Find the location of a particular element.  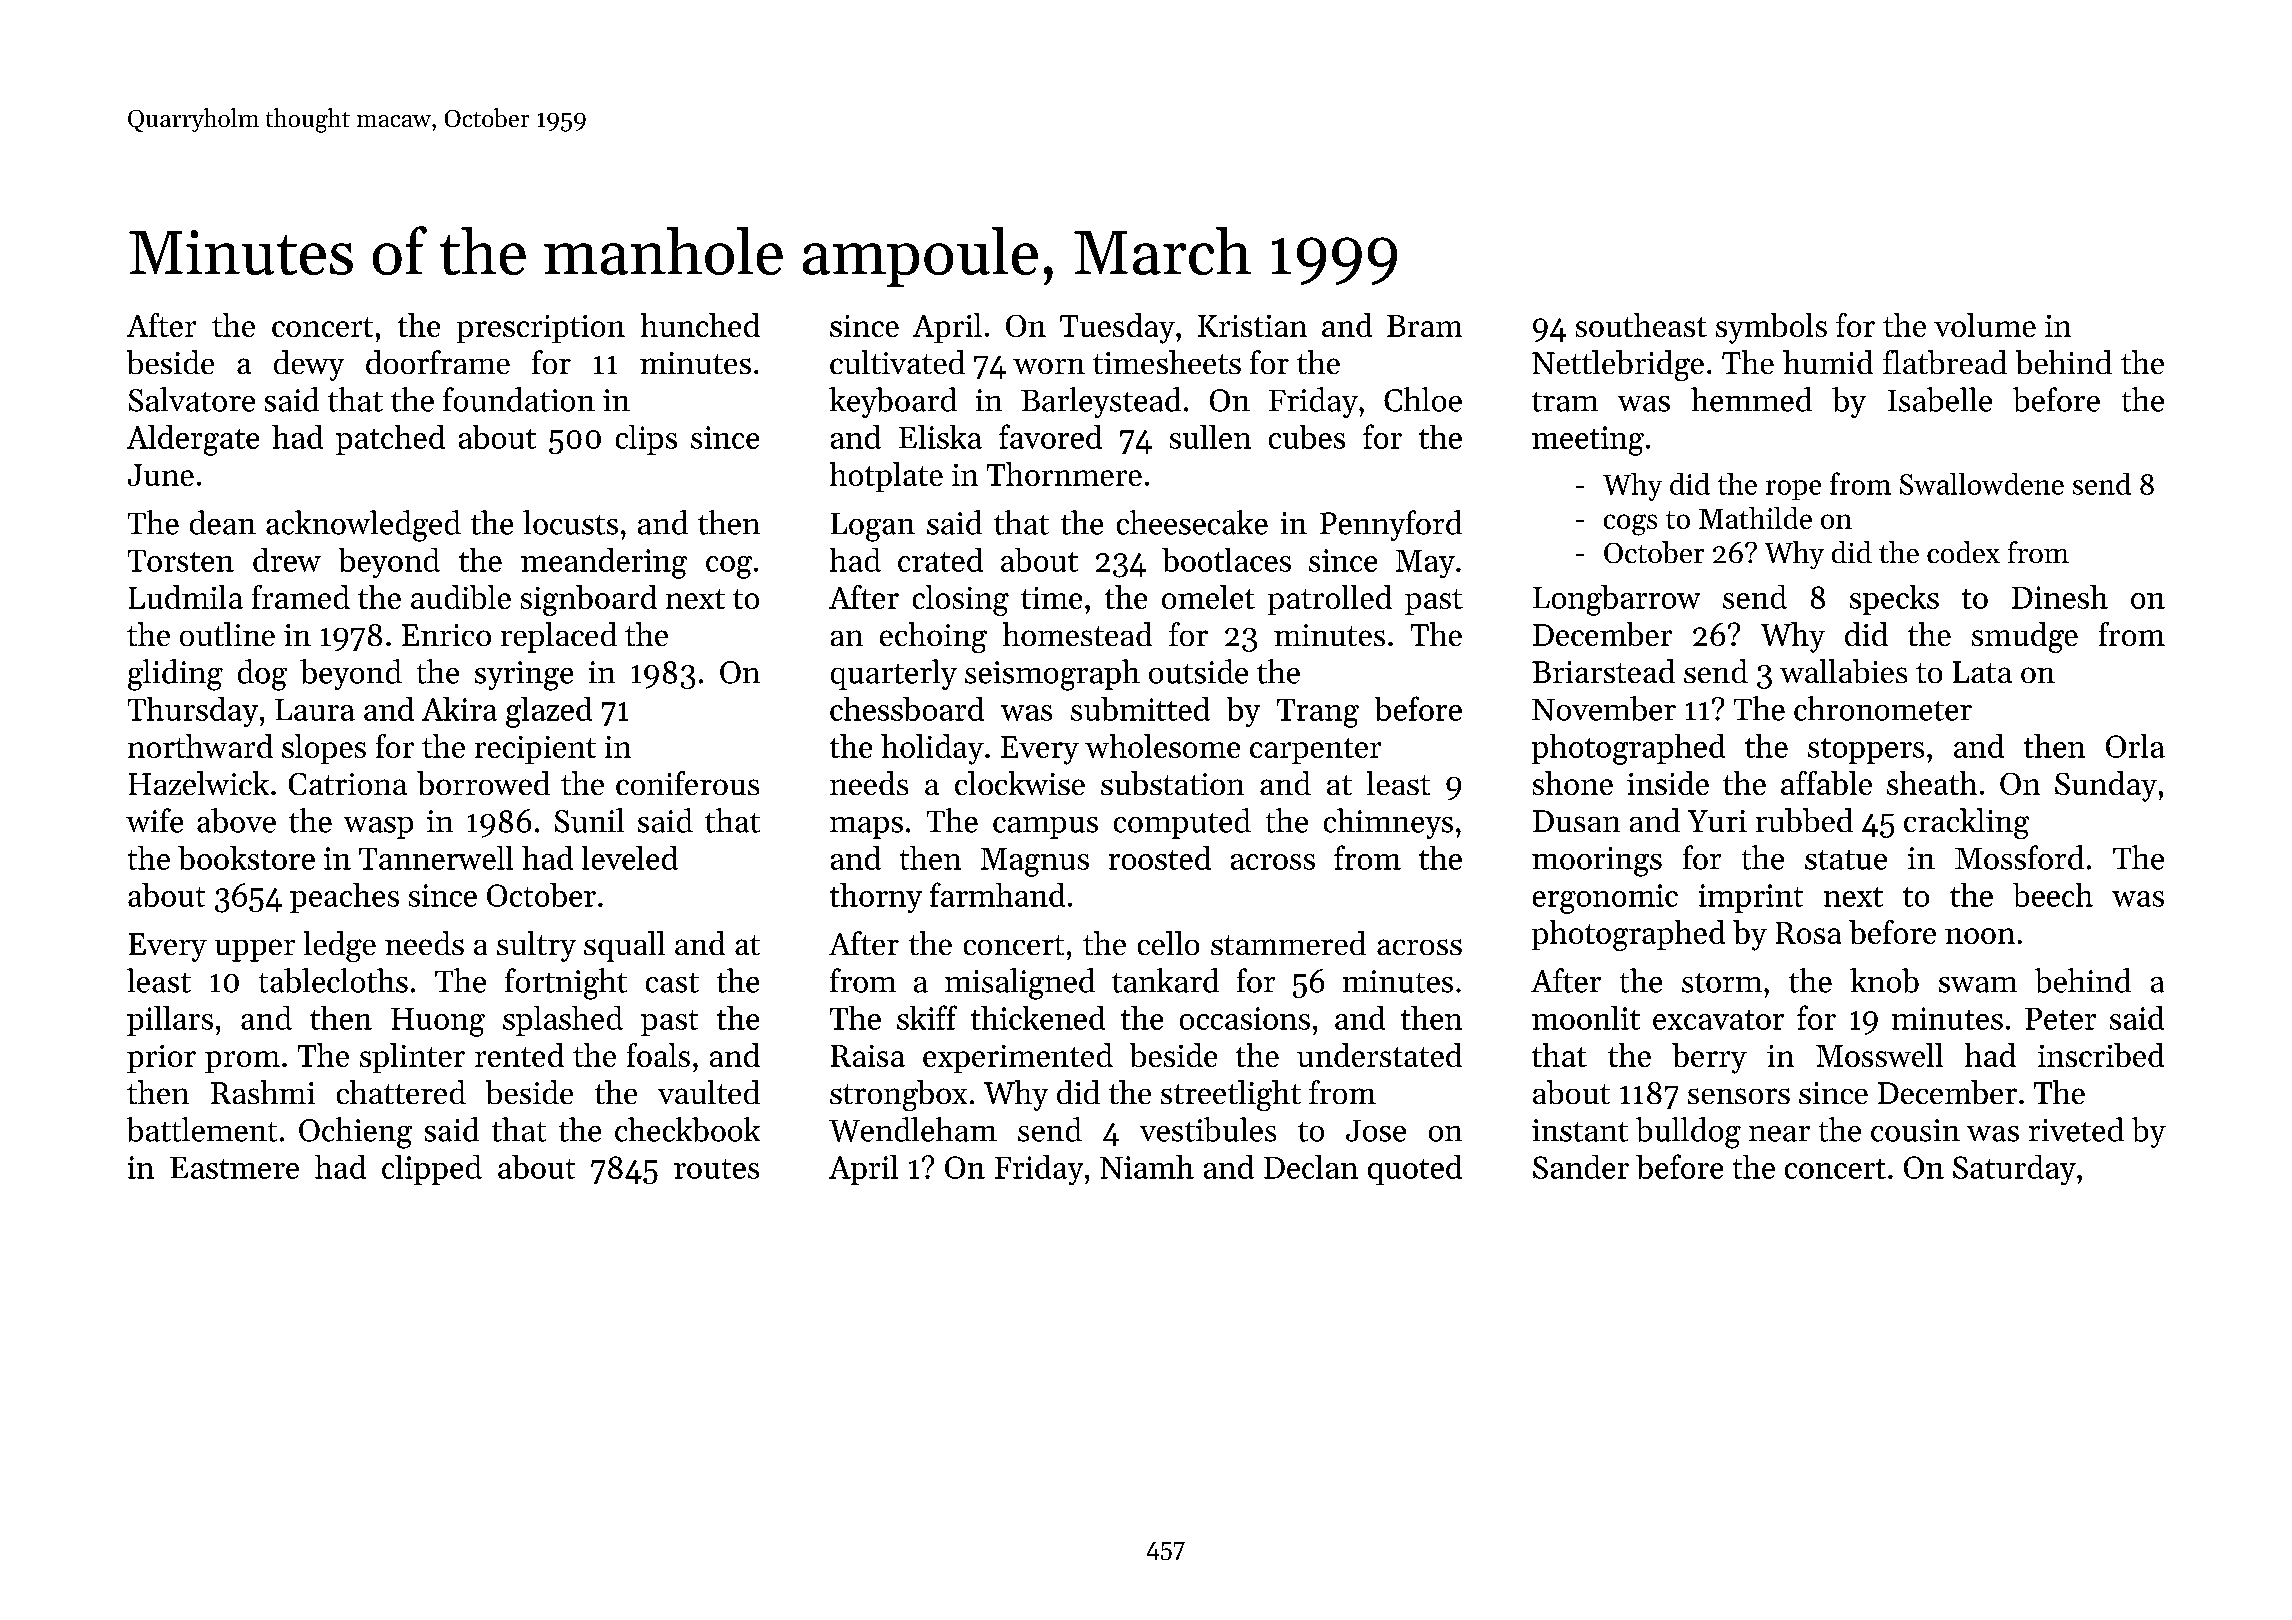

southeast is located at coordinates (1641, 325).
